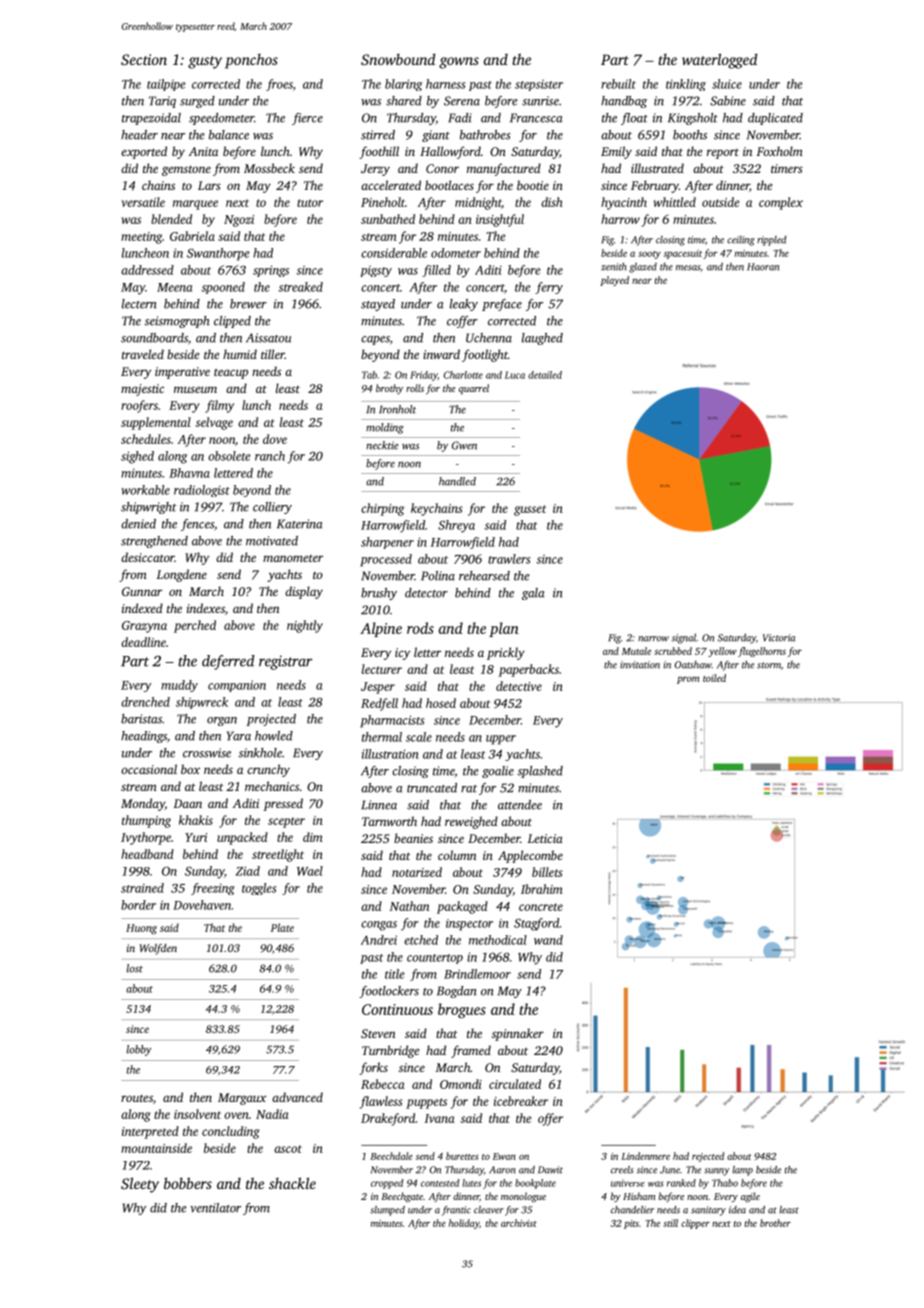  What do you see at coordinates (392, 721) in the page?
I see `pharmacists` at bounding box center [392, 721].
